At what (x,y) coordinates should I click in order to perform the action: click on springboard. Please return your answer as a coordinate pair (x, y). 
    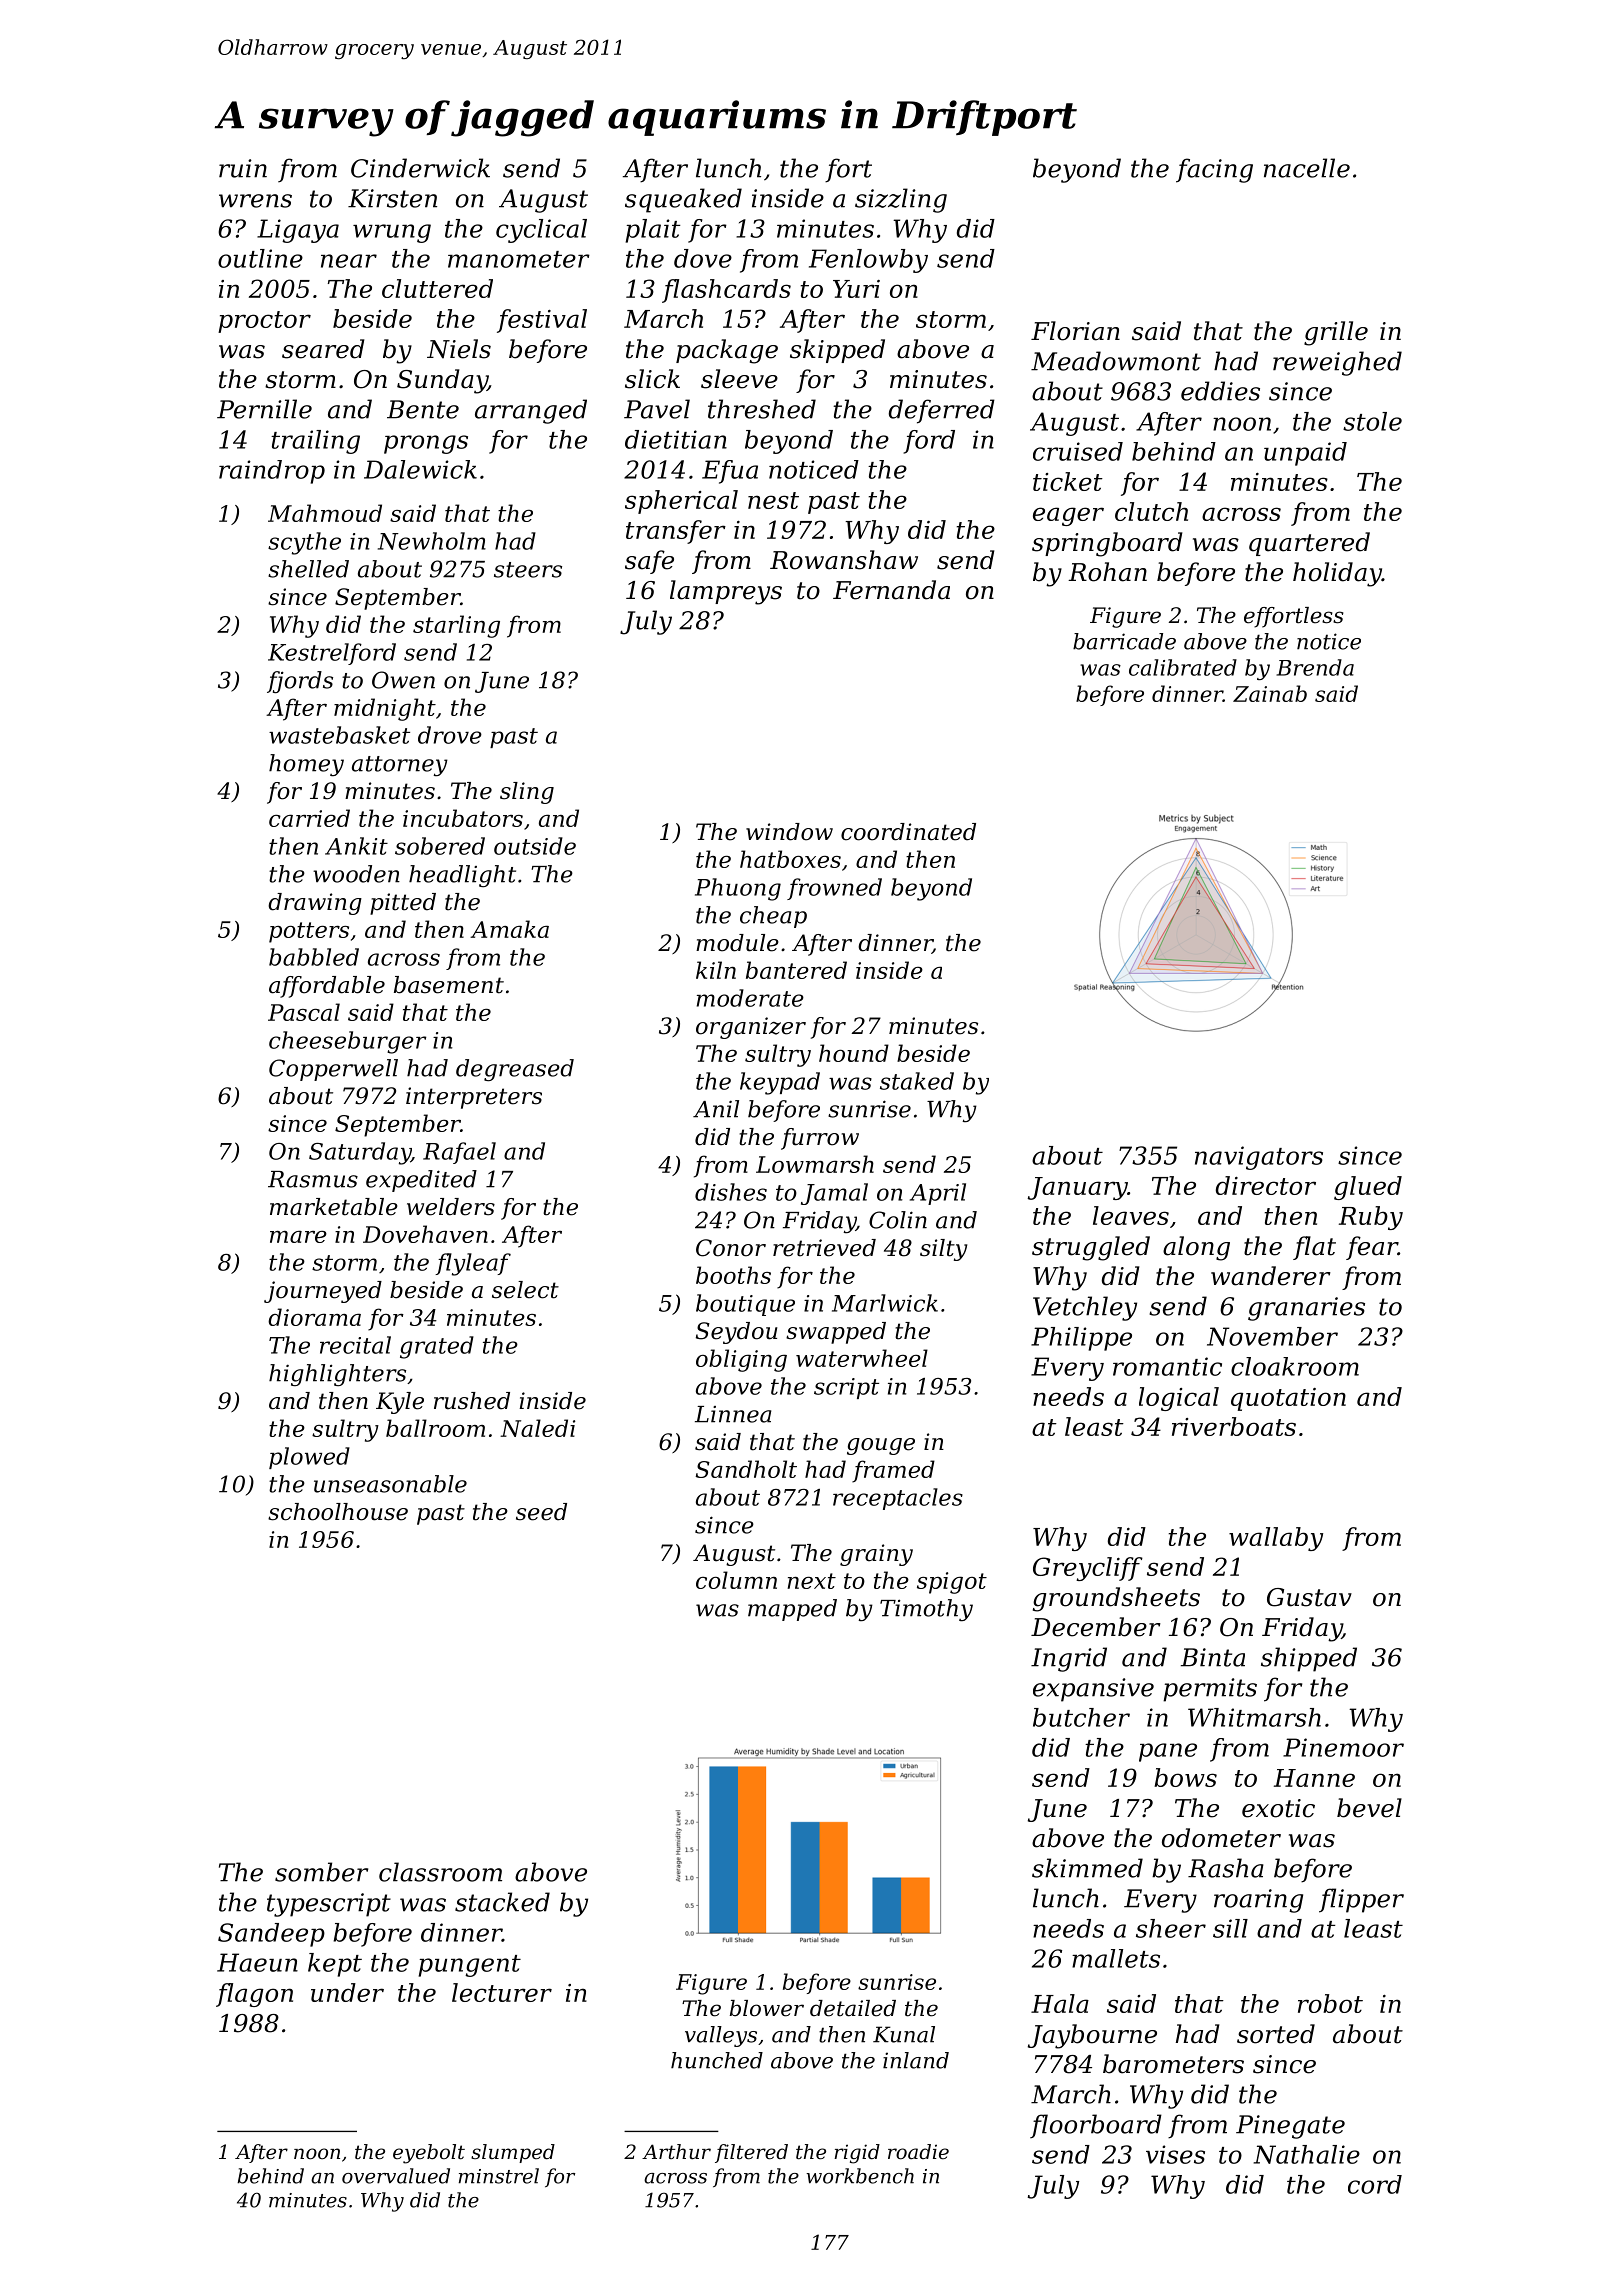
    Looking at the image, I should click on (1107, 544).
